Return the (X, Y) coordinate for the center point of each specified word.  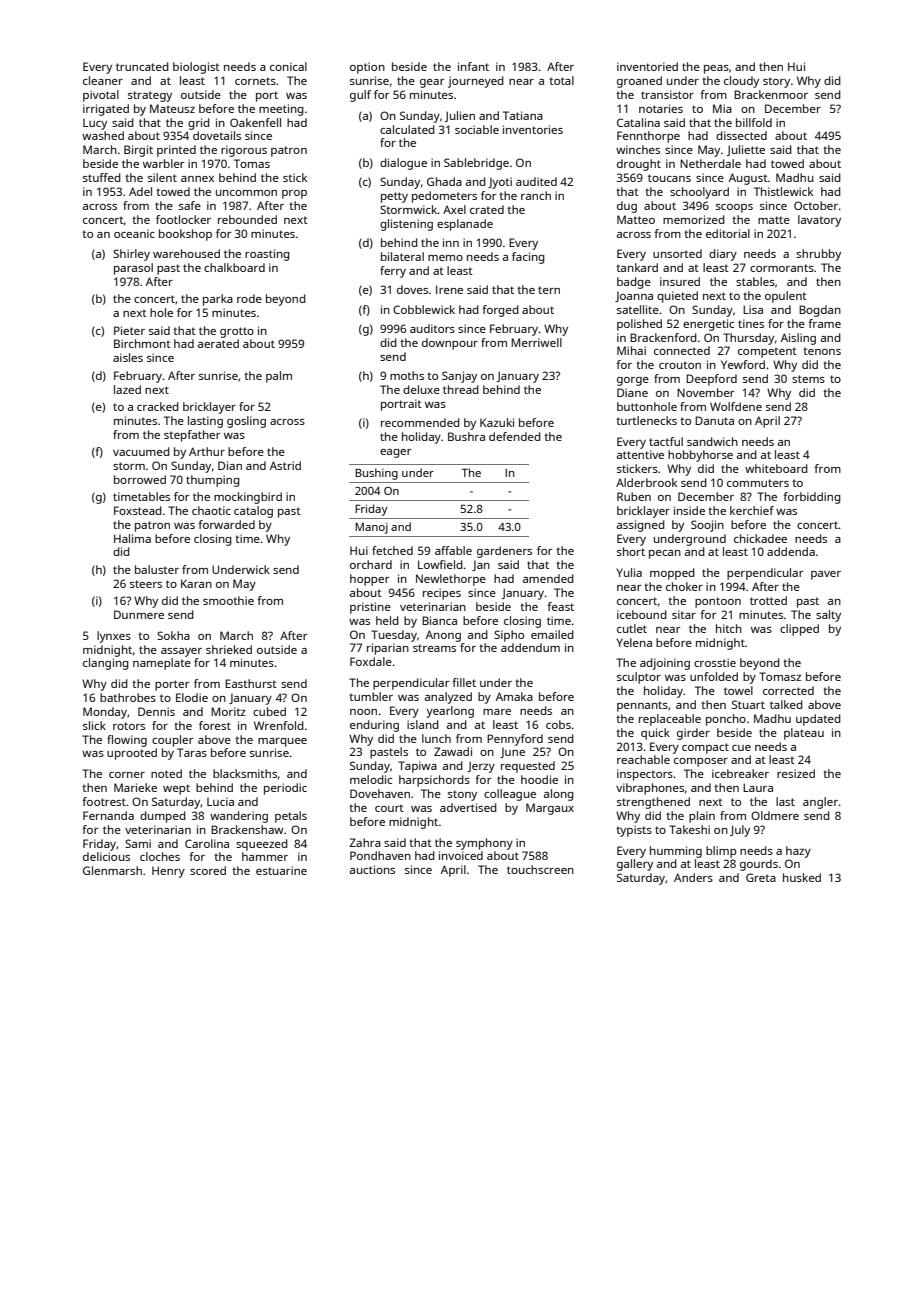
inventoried (647, 66)
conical (288, 66)
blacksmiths (245, 773)
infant (473, 66)
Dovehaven (380, 793)
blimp (721, 852)
